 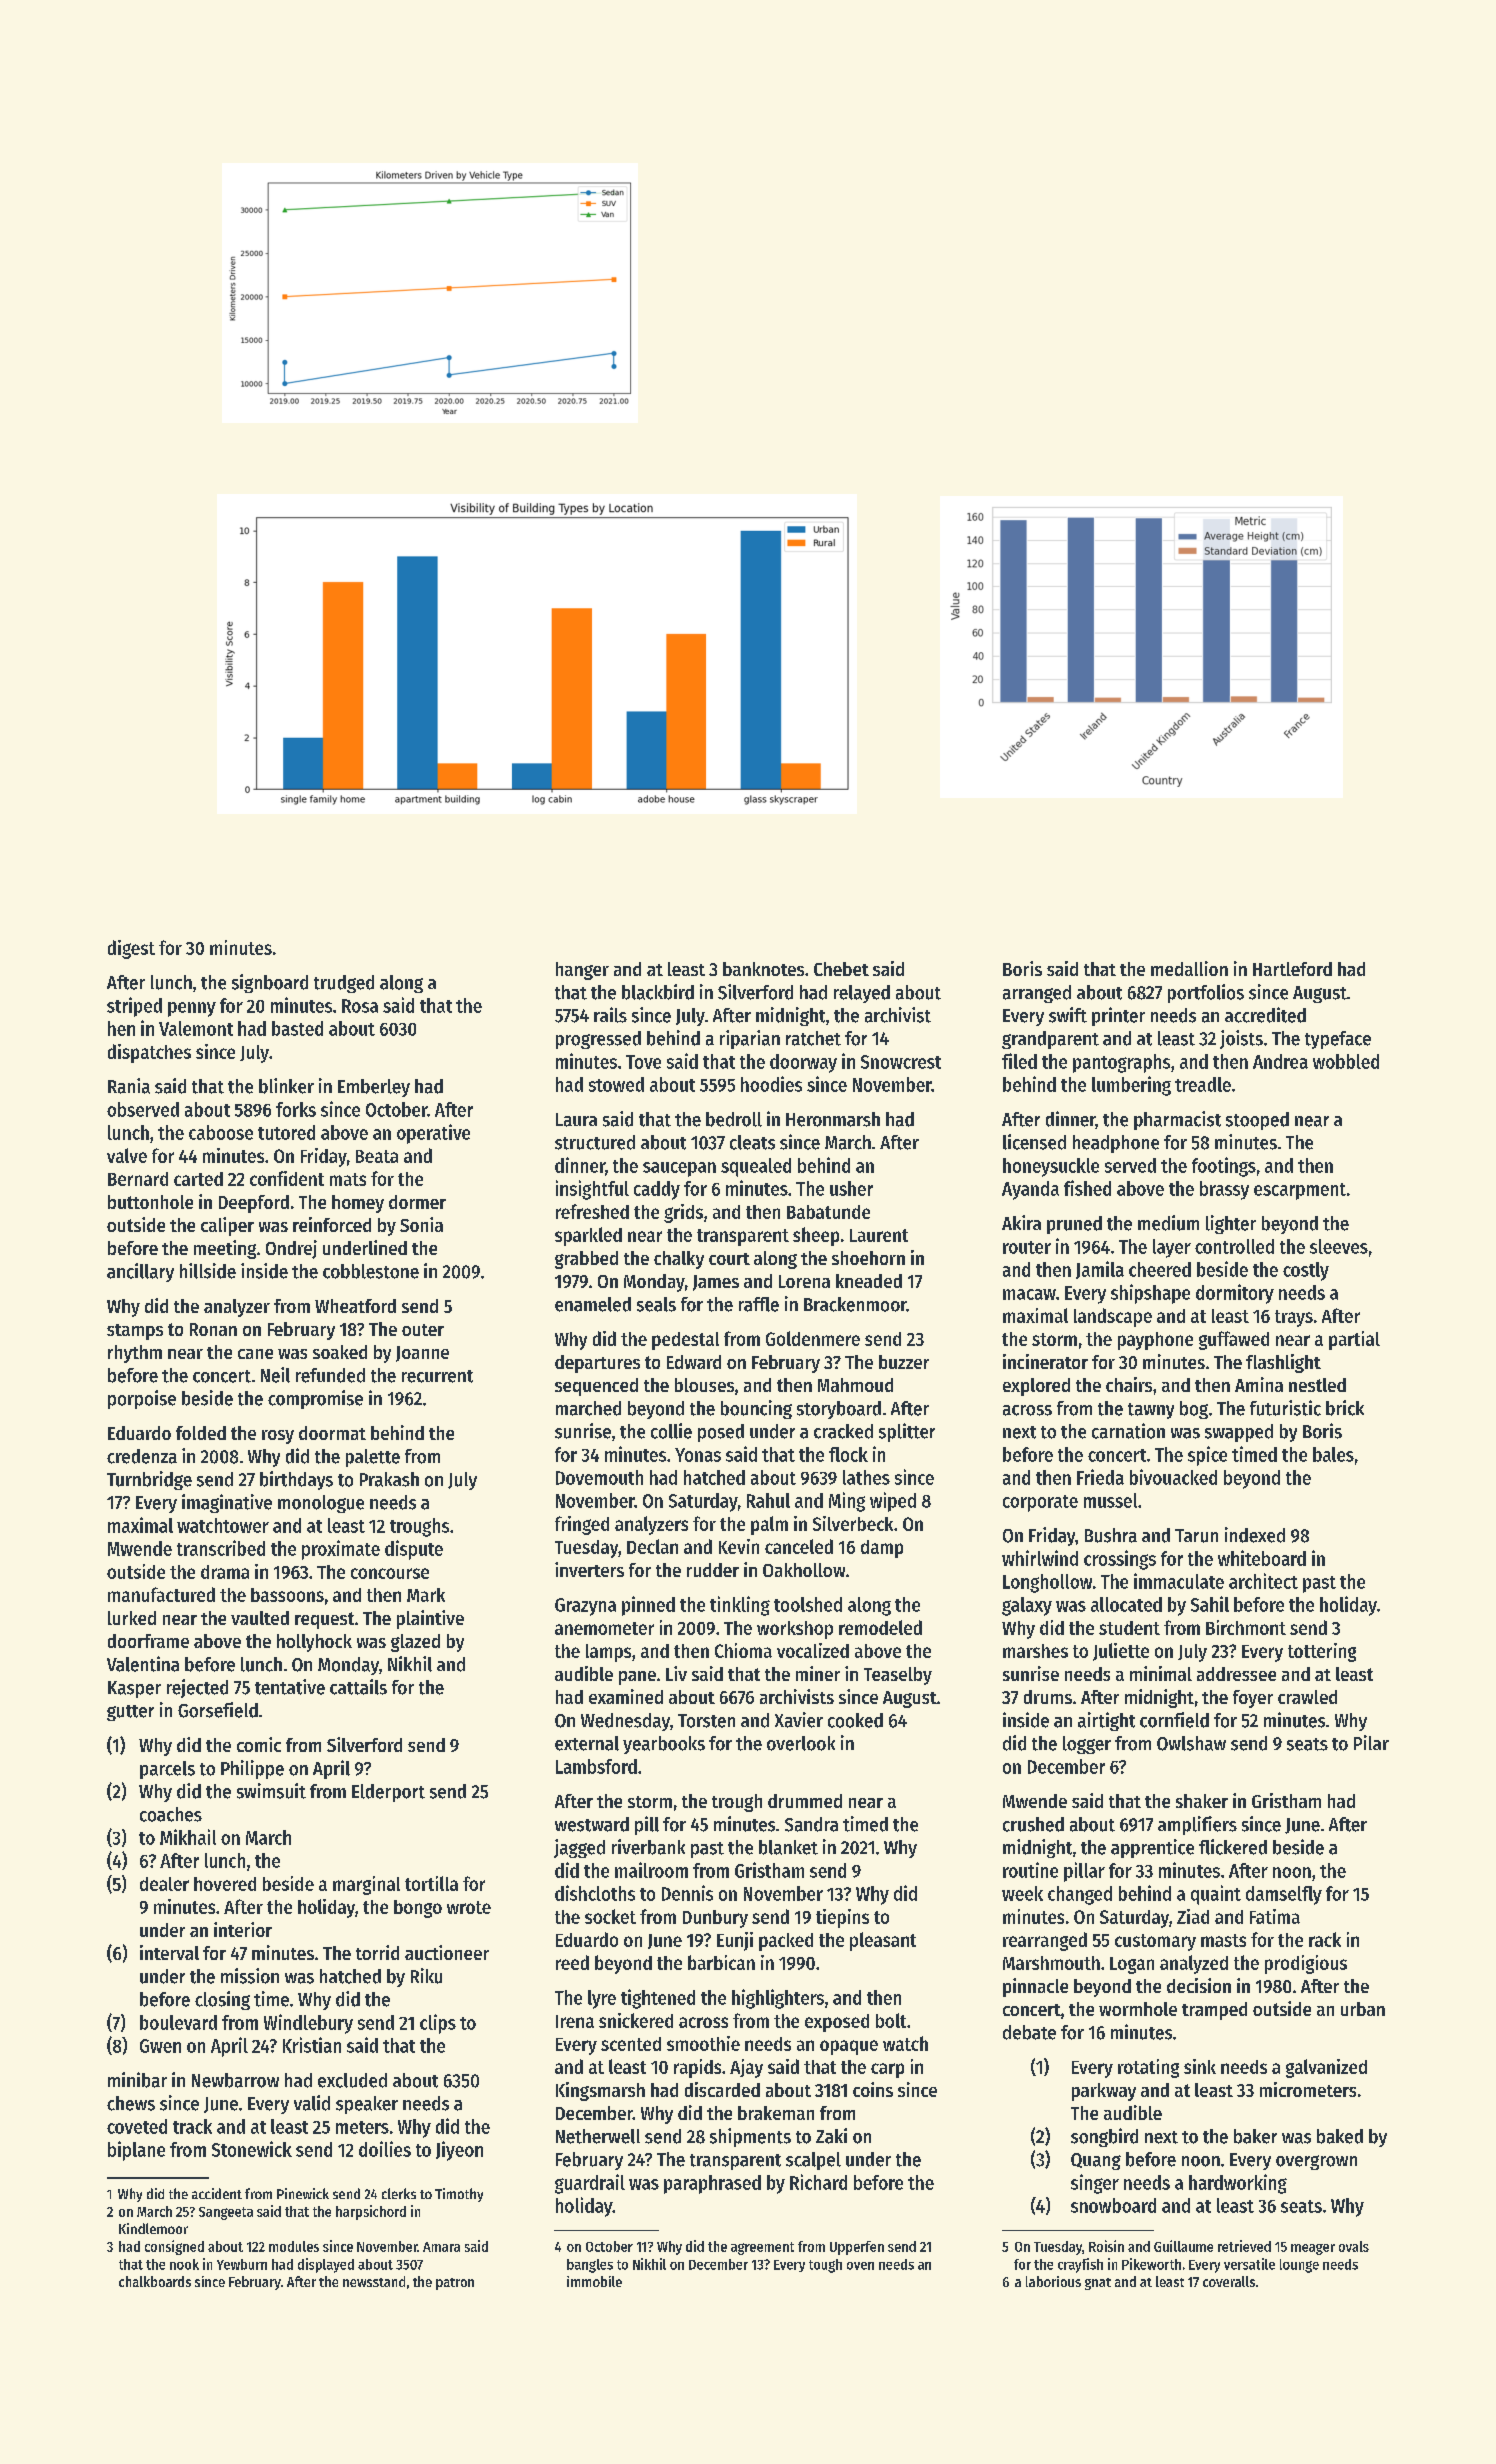 What do you see at coordinates (160, 2046) in the screenshot?
I see `Gwen` at bounding box center [160, 2046].
